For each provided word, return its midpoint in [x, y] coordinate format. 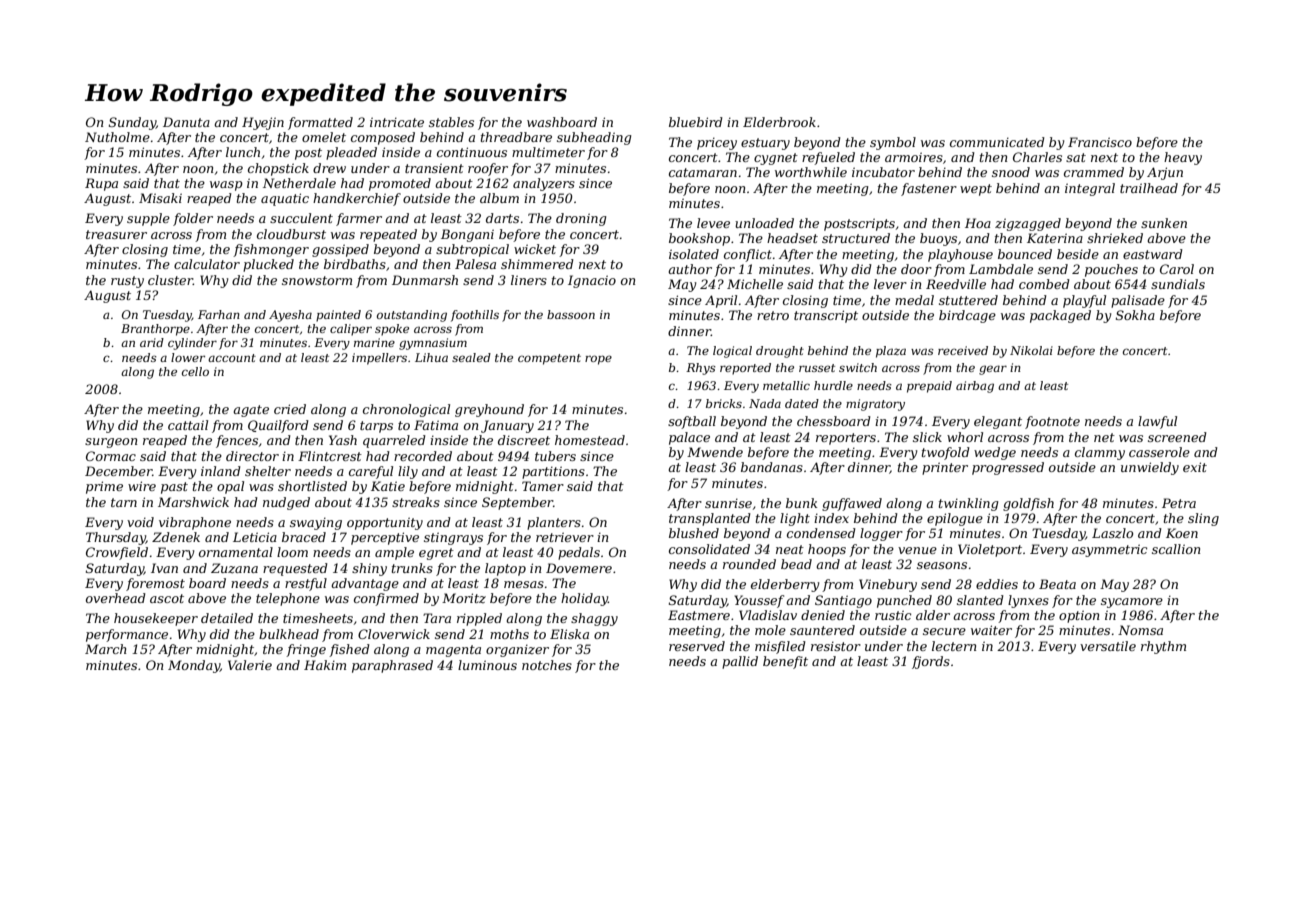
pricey [717, 144]
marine [374, 342]
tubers [555, 456]
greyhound [489, 410]
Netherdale [299, 183]
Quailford [278, 426]
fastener [929, 189]
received [963, 350]
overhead [116, 598]
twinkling [968, 504]
